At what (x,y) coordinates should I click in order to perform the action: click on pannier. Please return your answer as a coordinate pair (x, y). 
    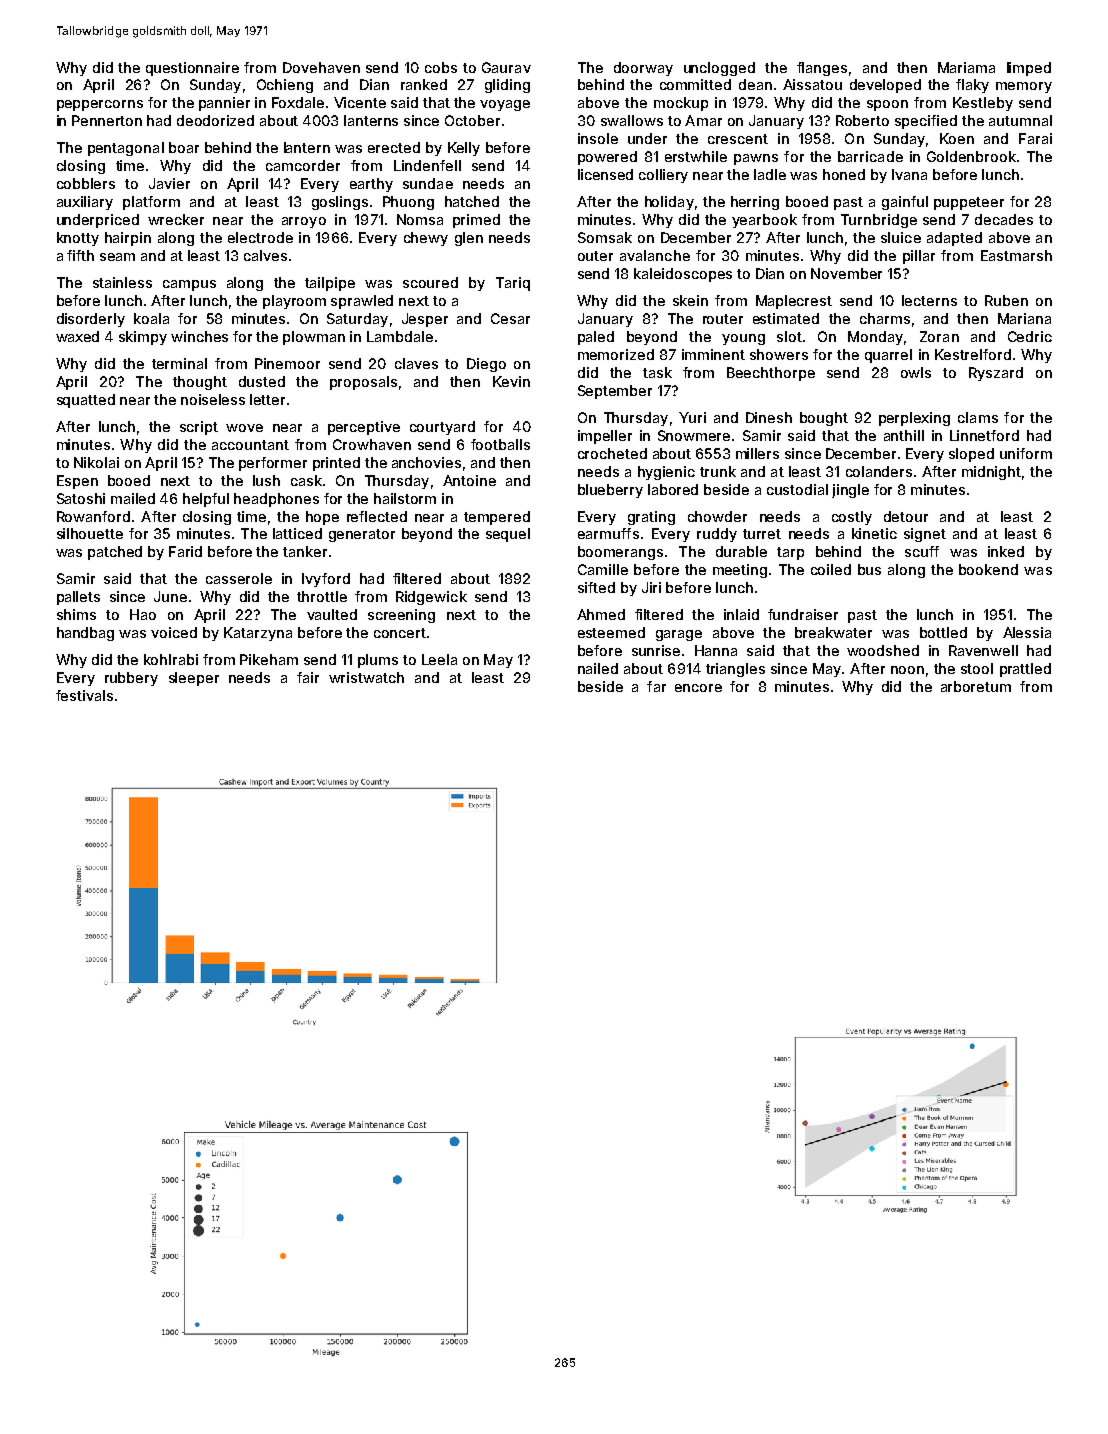
    Looking at the image, I should click on (224, 104).
